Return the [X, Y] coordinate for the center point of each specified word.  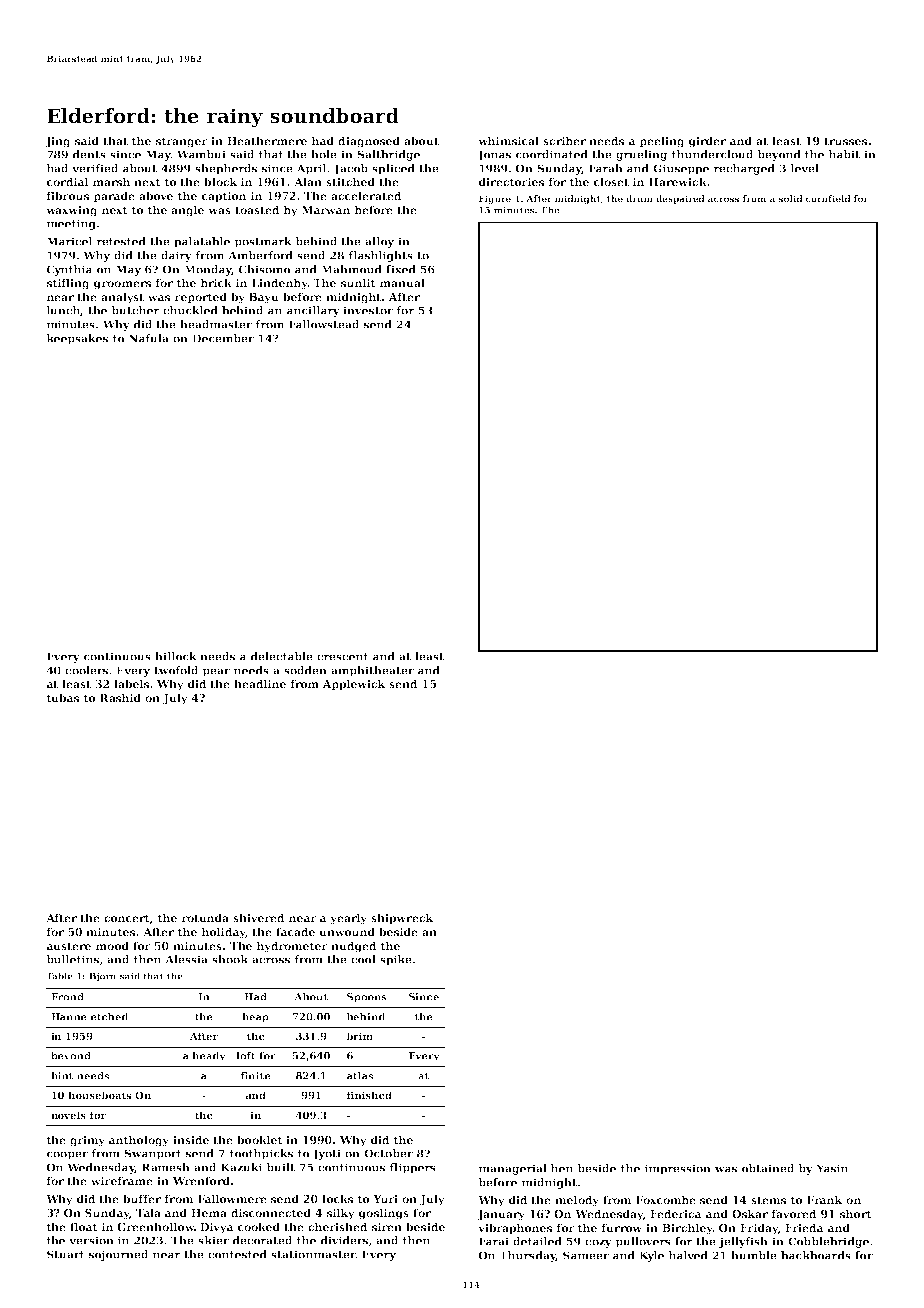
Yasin [832, 1168]
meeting [71, 224]
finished [369, 1095]
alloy [379, 242]
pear [216, 672]
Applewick [354, 684]
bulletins [73, 960]
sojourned [119, 1255]
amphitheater [372, 671]
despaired [680, 199]
